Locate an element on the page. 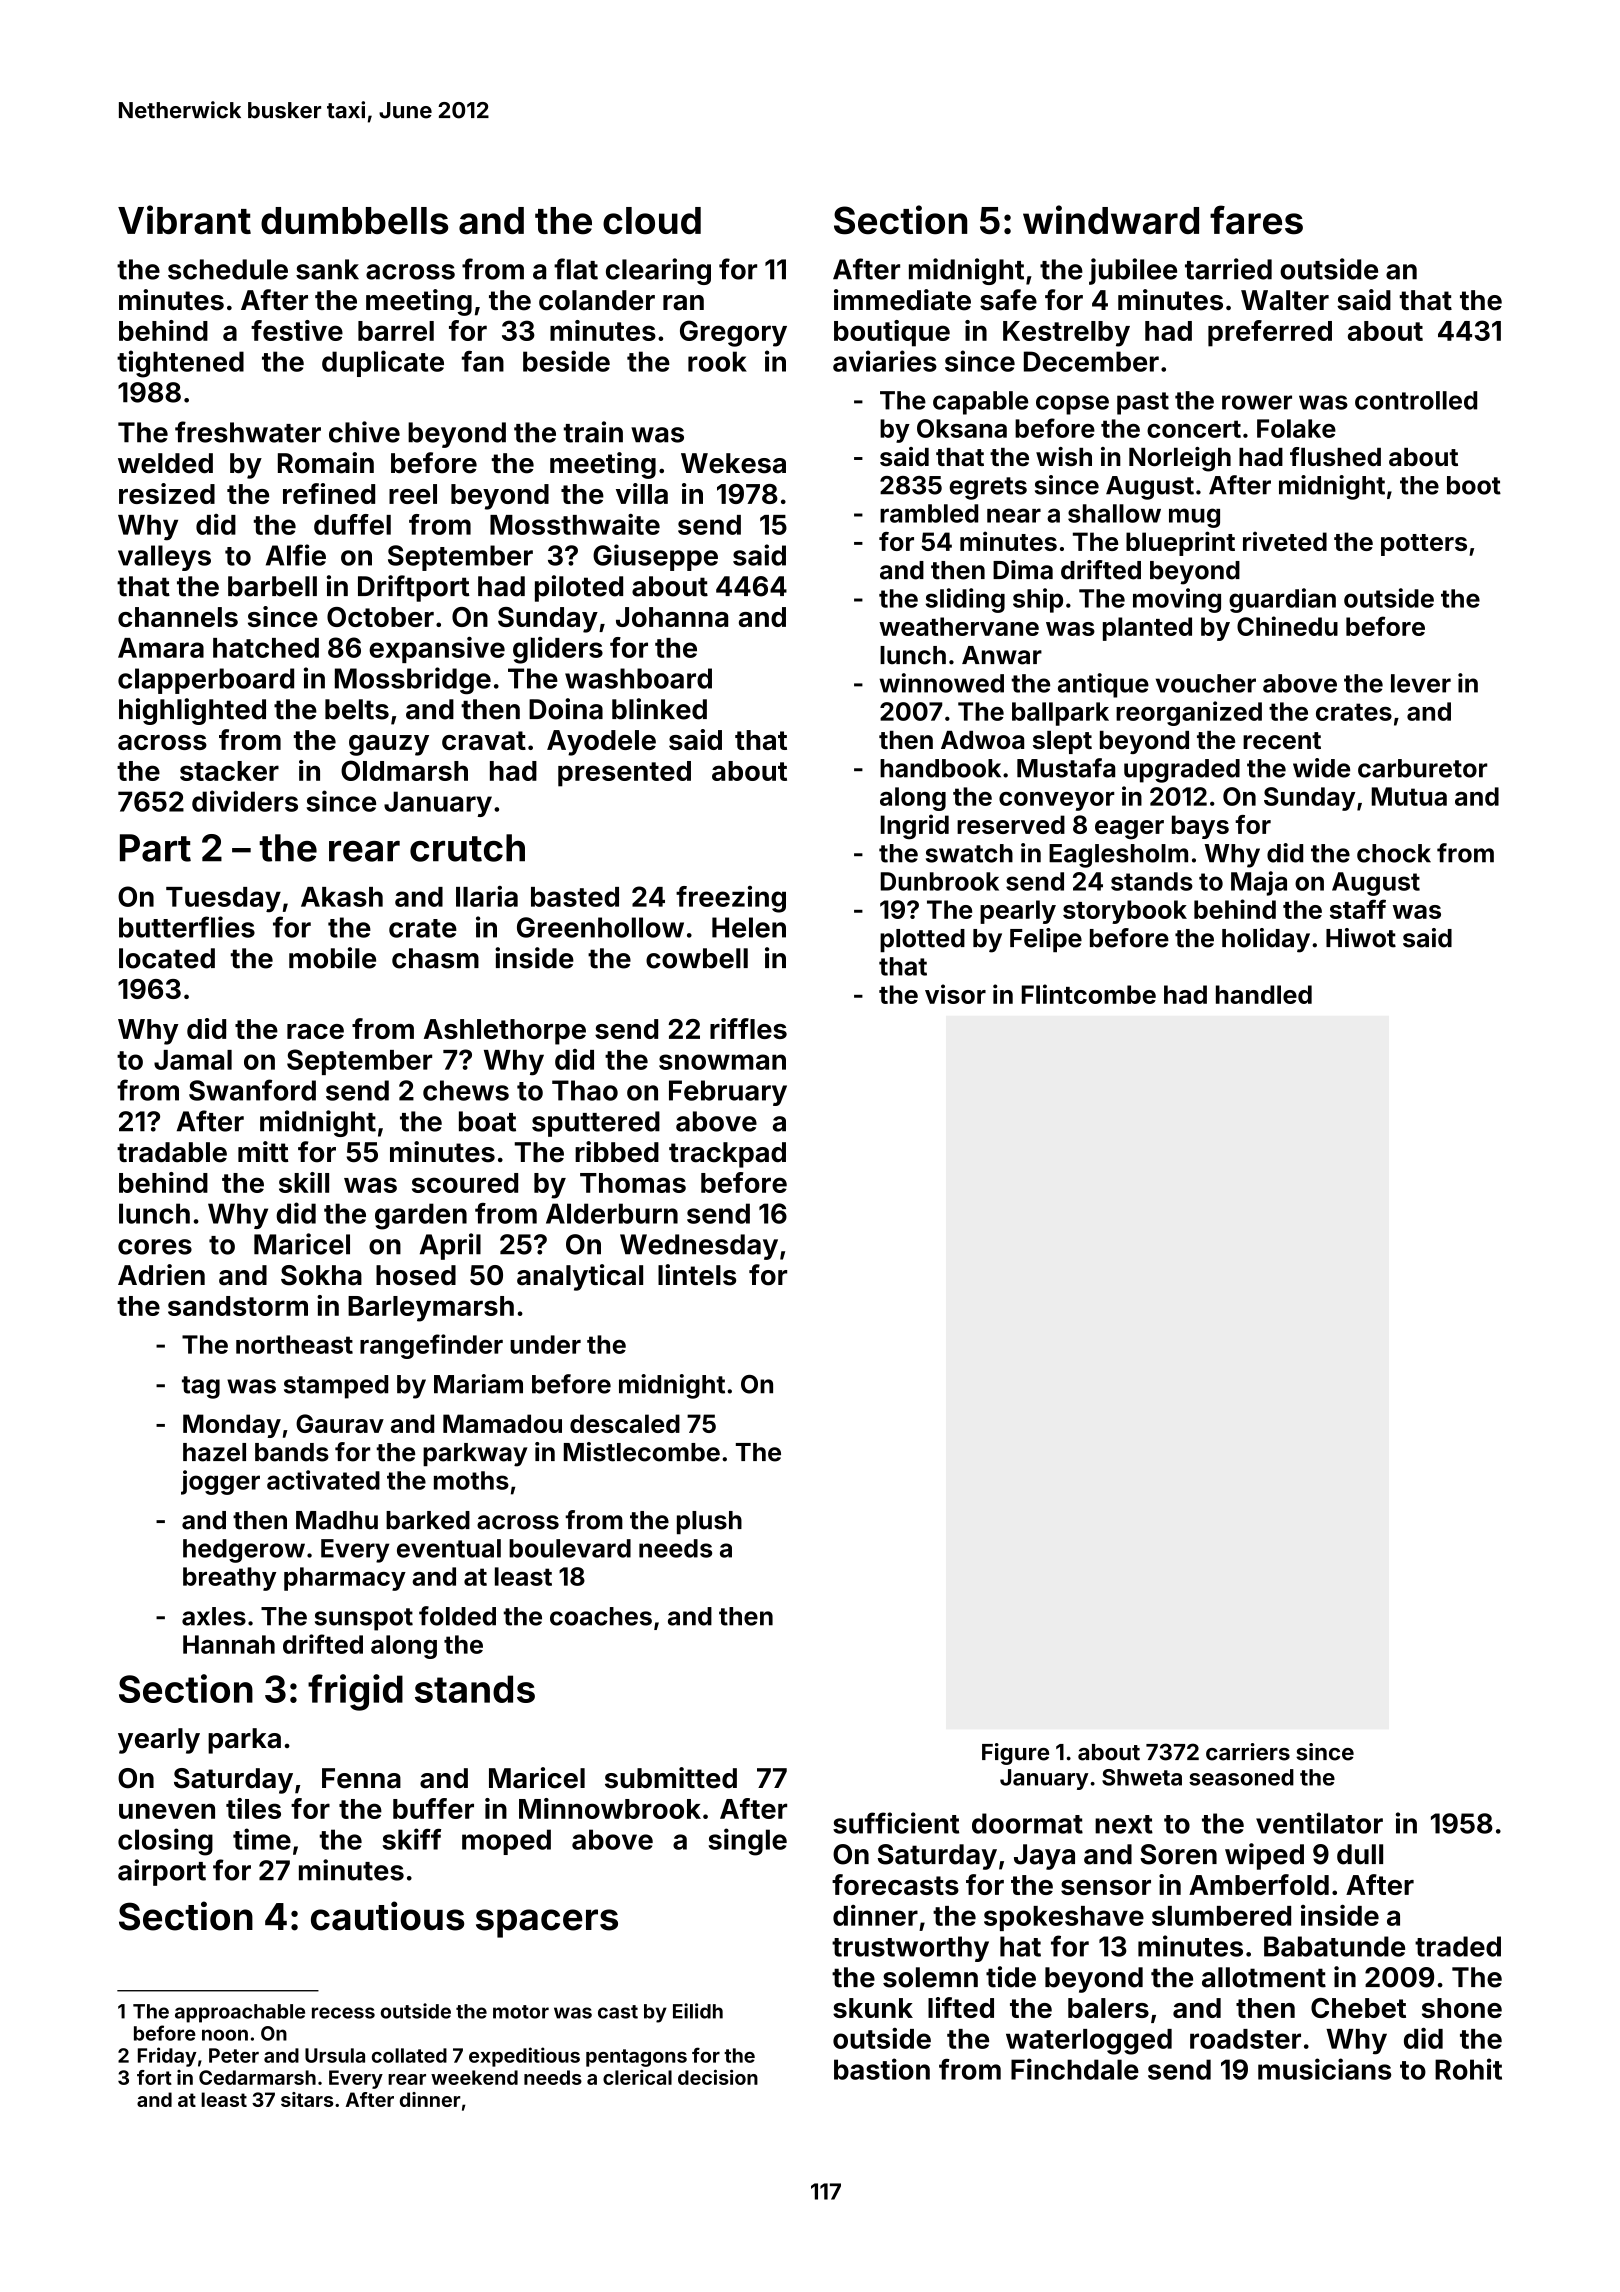  cloud is located at coordinates (652, 221).
